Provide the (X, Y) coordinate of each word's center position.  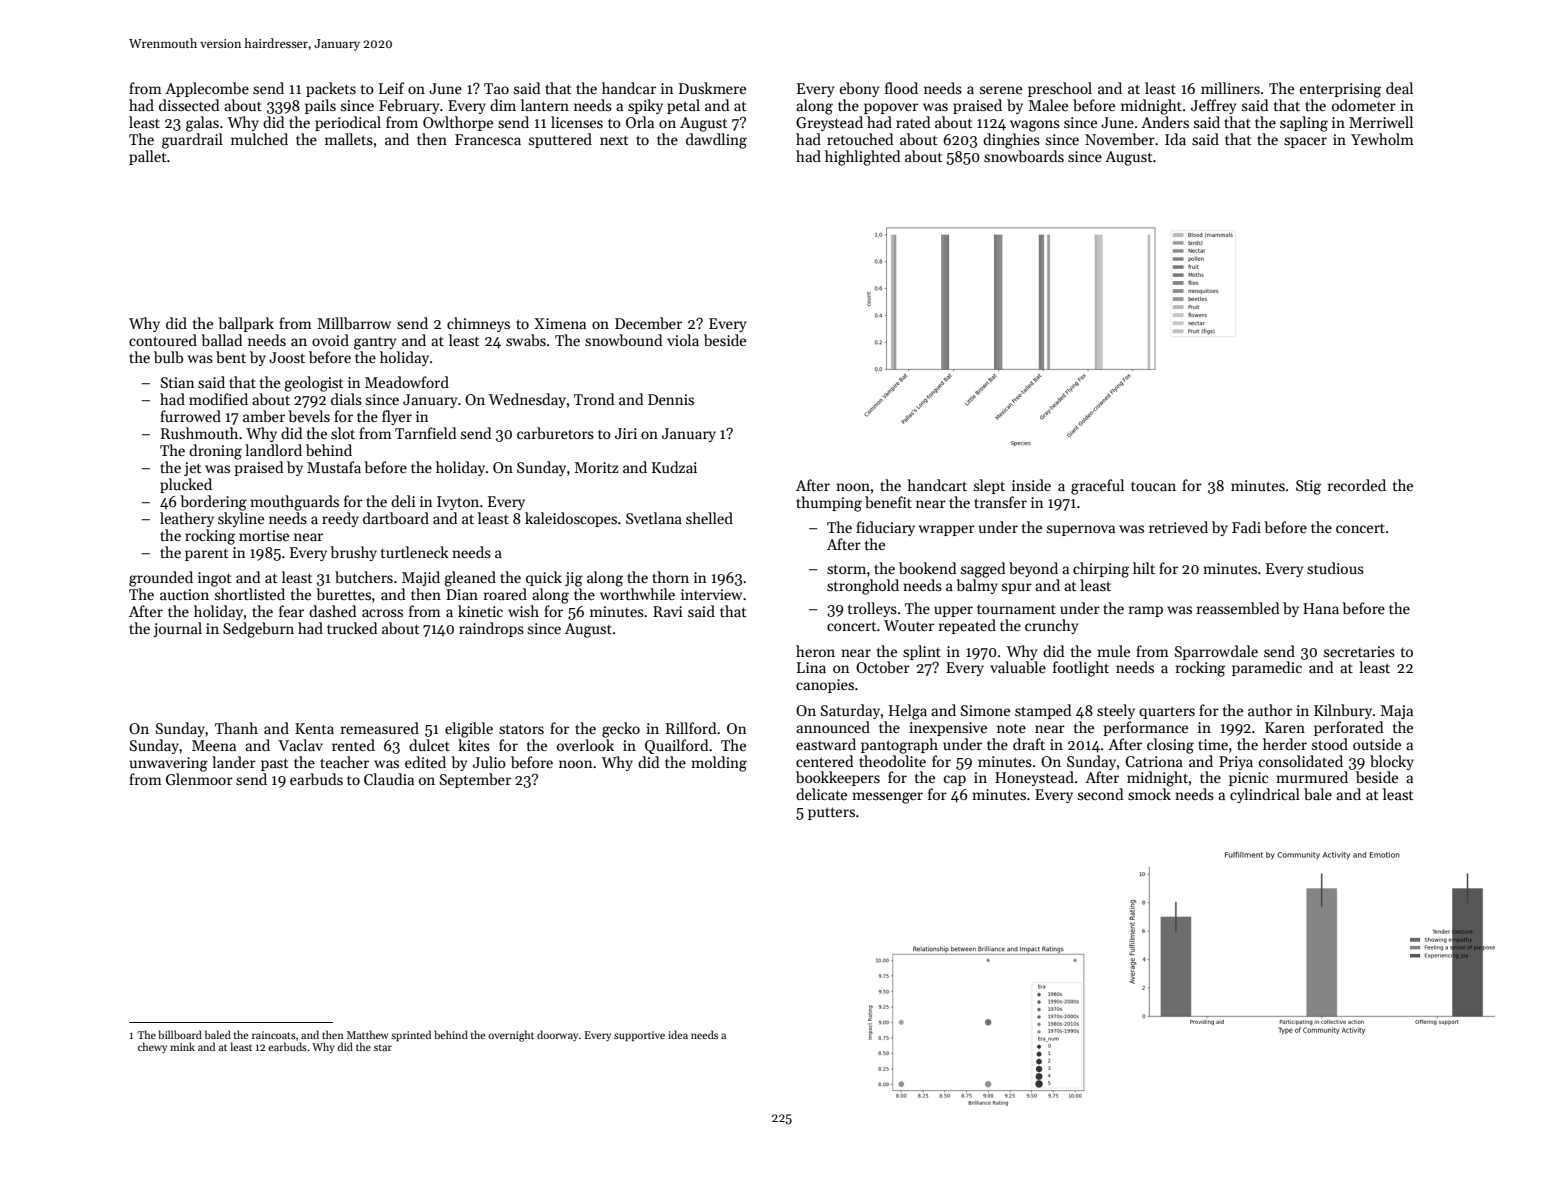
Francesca (488, 139)
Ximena (560, 323)
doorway (557, 1035)
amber (264, 416)
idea (678, 1034)
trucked (352, 628)
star (383, 1048)
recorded (1357, 485)
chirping (1101, 570)
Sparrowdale (1216, 652)
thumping (829, 504)
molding (719, 764)
